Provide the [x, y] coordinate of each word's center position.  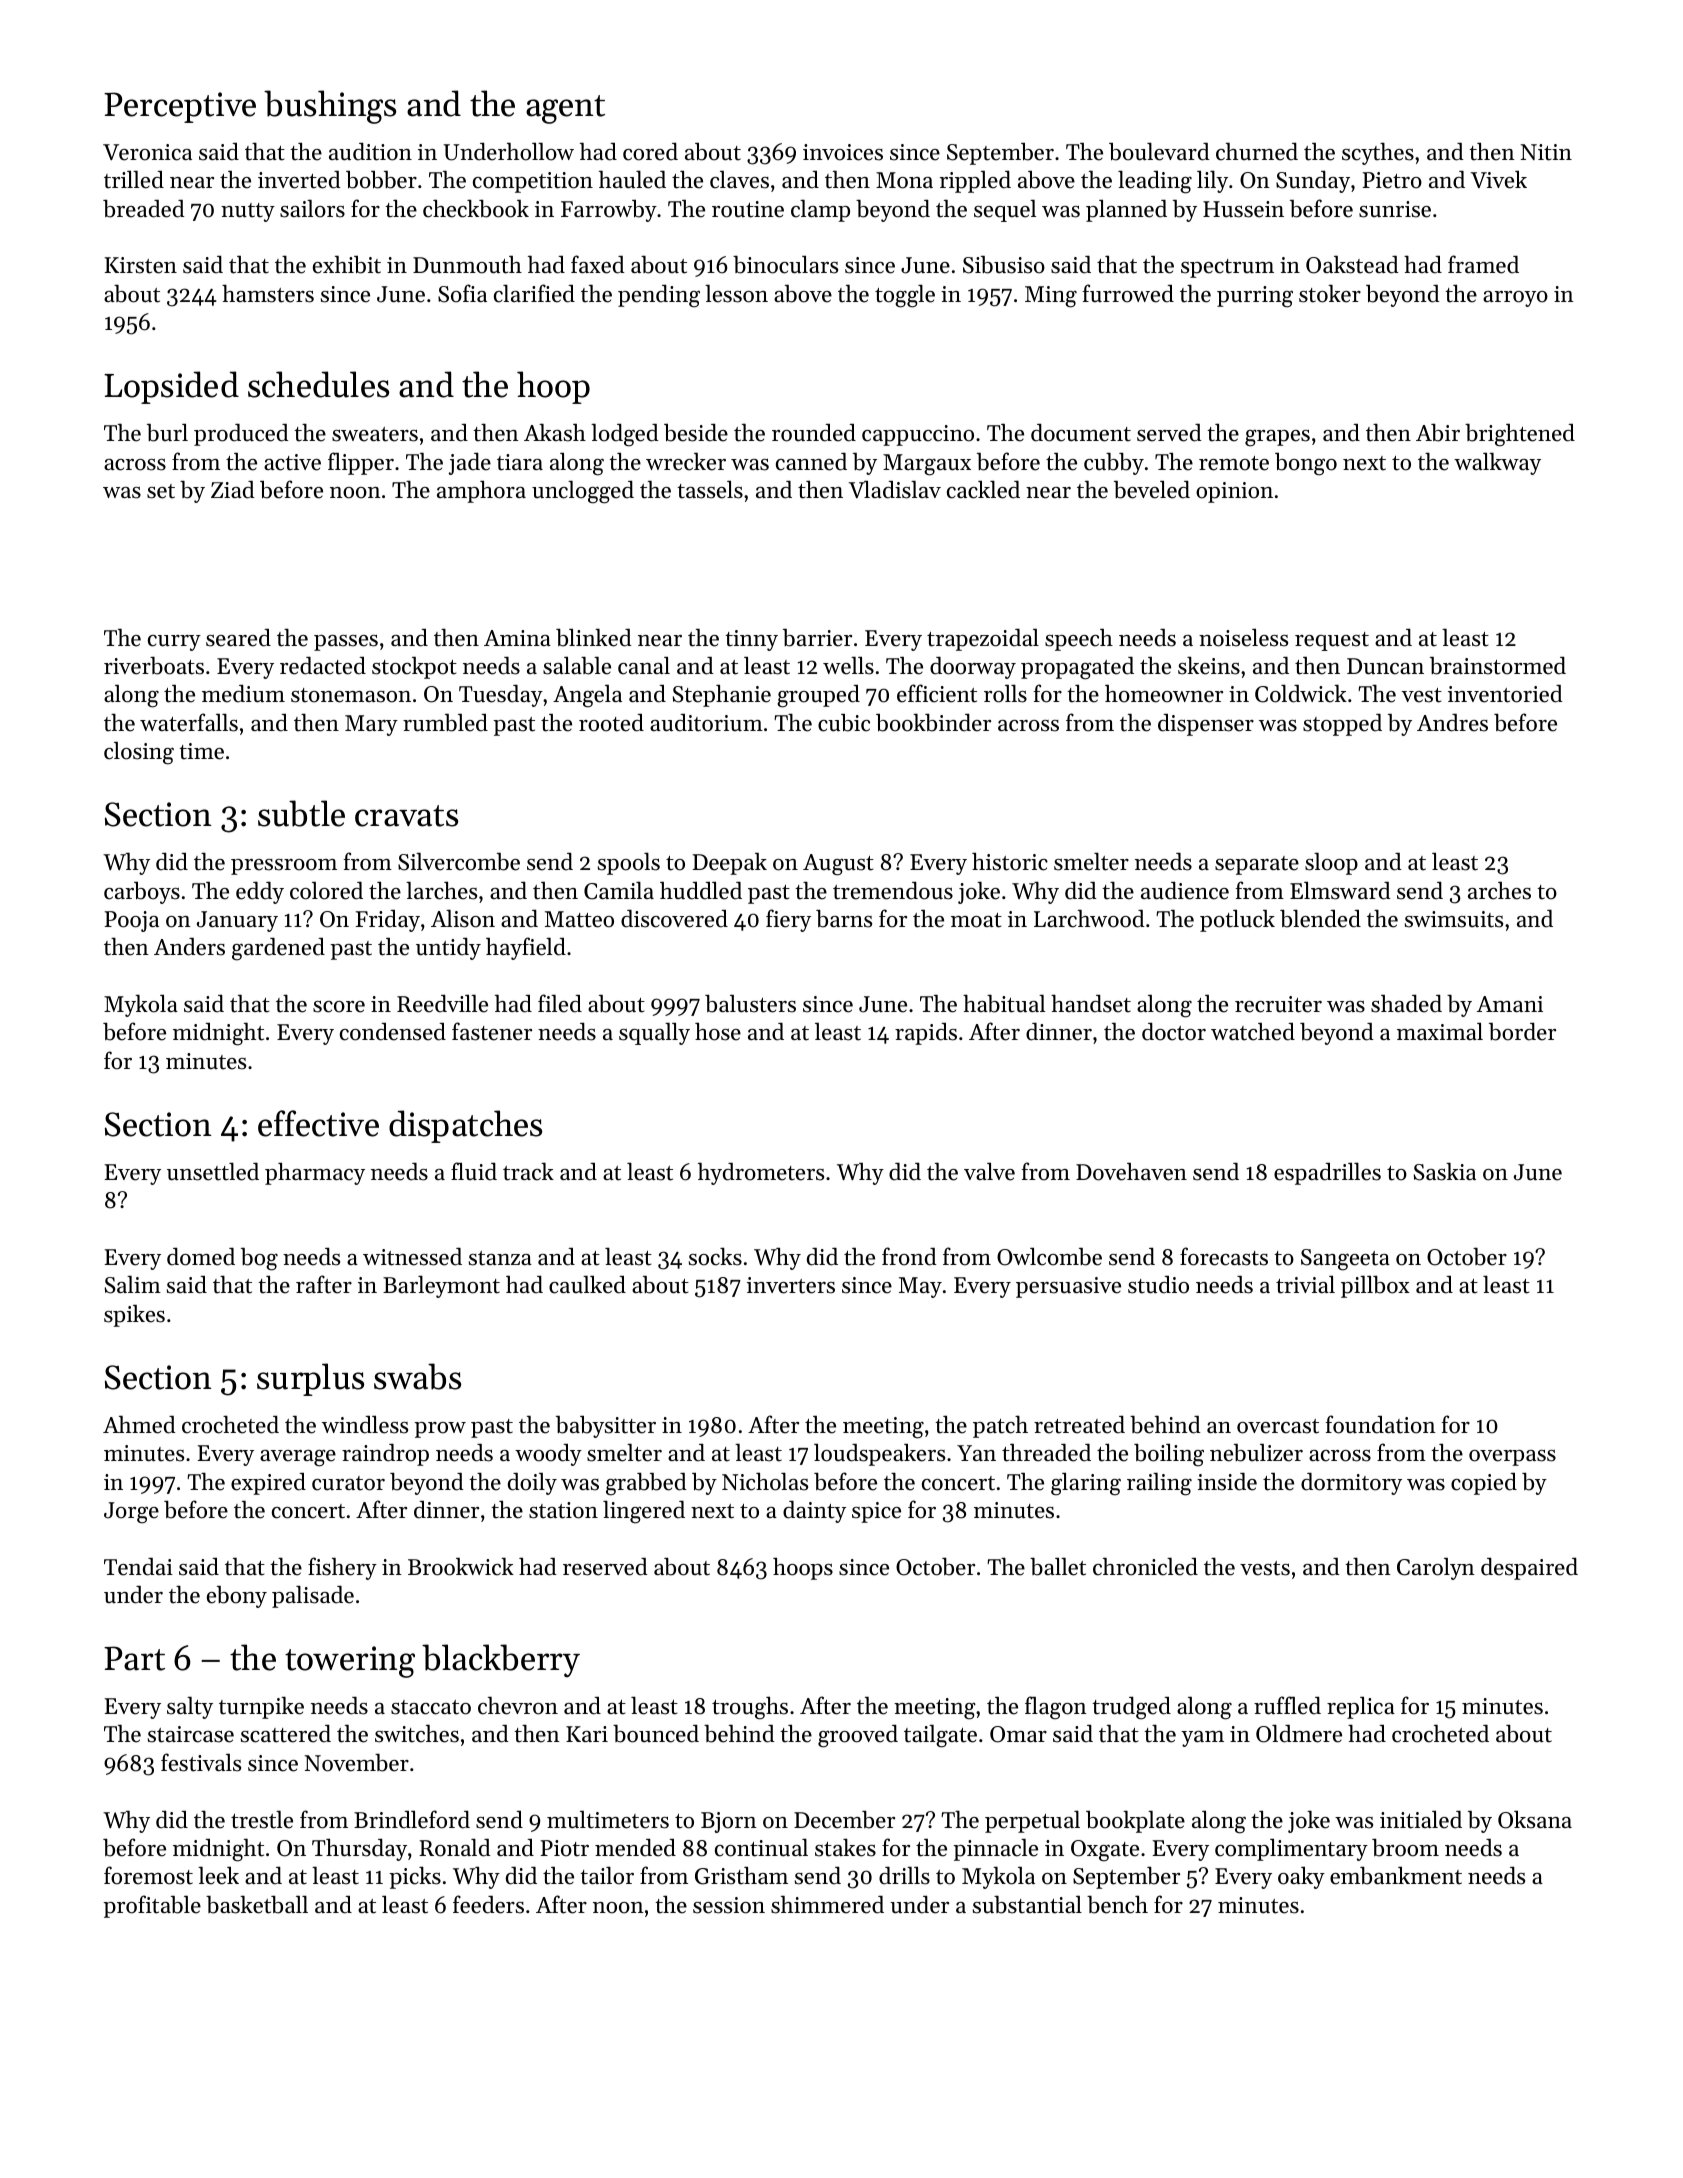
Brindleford [412, 1819]
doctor [1174, 1031]
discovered [674, 919]
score [339, 1007]
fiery [788, 920]
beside [696, 432]
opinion [1234, 492]
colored [326, 891]
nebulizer [1256, 1453]
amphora [481, 491]
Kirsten [141, 265]
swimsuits [1454, 919]
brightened [1520, 435]
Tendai [138, 1567]
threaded [1046, 1453]
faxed [598, 264]
